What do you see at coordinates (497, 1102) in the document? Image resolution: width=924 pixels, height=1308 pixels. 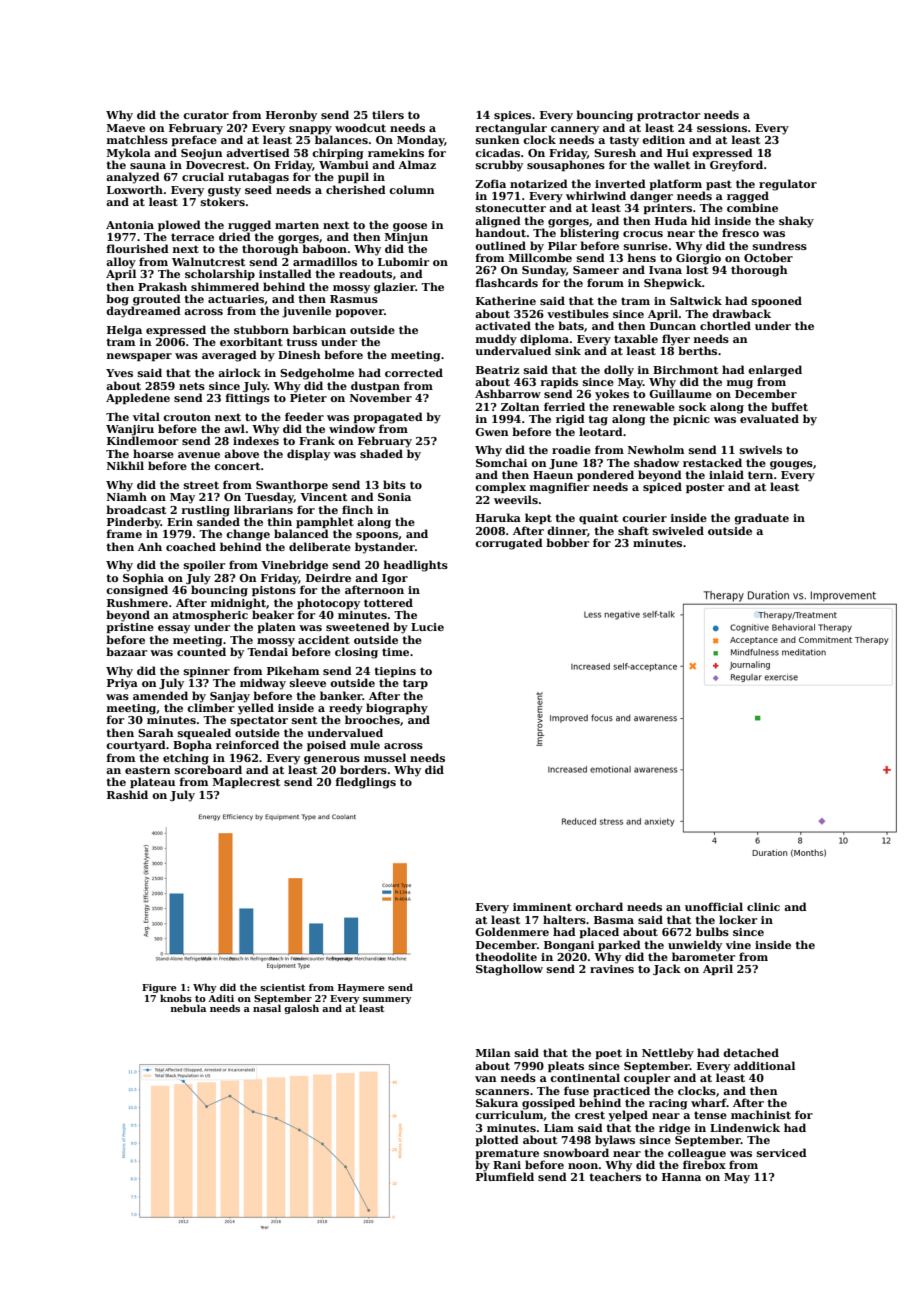 I see `Sakura` at bounding box center [497, 1102].
